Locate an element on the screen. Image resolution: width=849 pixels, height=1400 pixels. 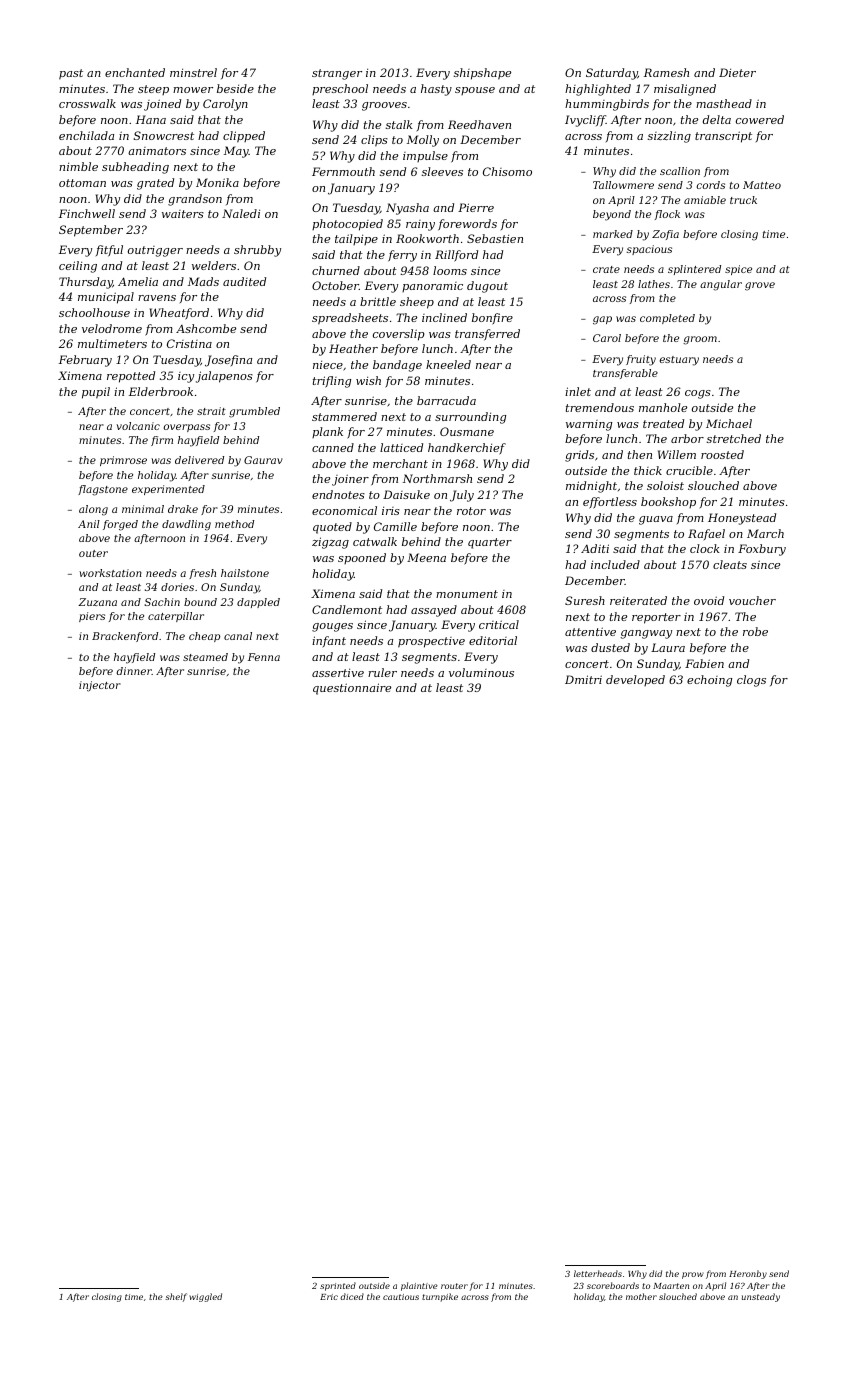
ruler is located at coordinates (382, 672).
